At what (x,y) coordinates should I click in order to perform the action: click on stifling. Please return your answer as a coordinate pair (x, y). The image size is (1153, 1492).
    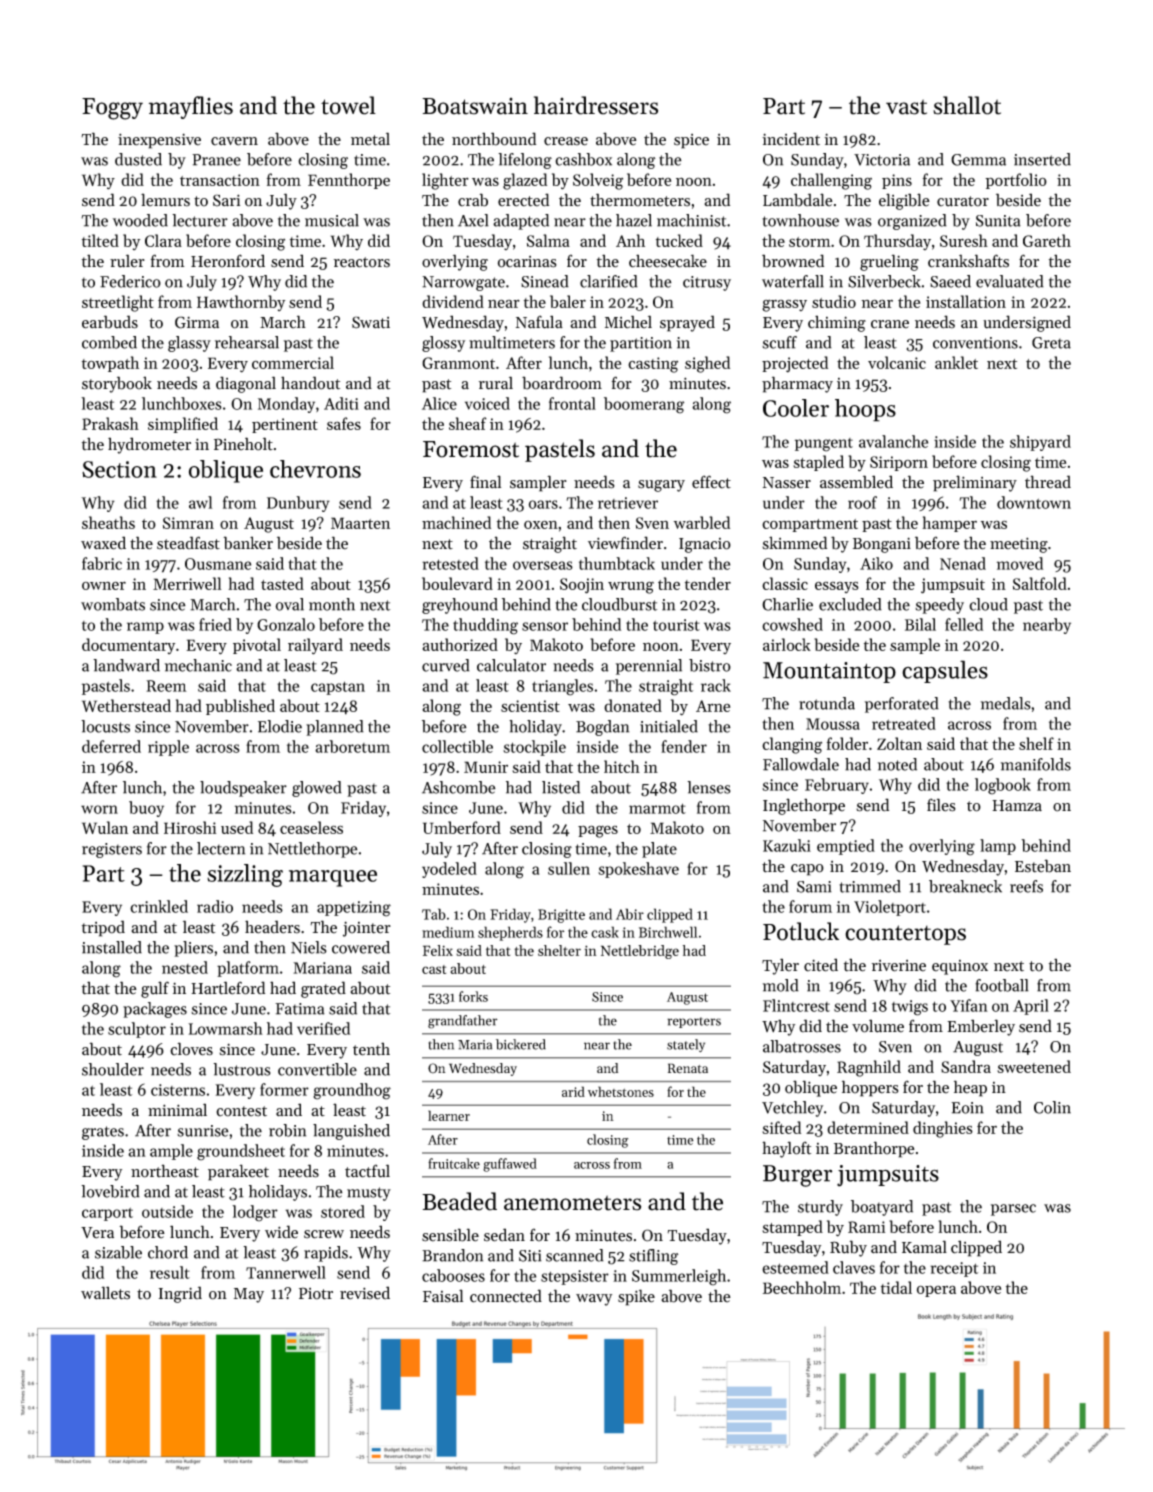
    Looking at the image, I should click on (653, 1257).
